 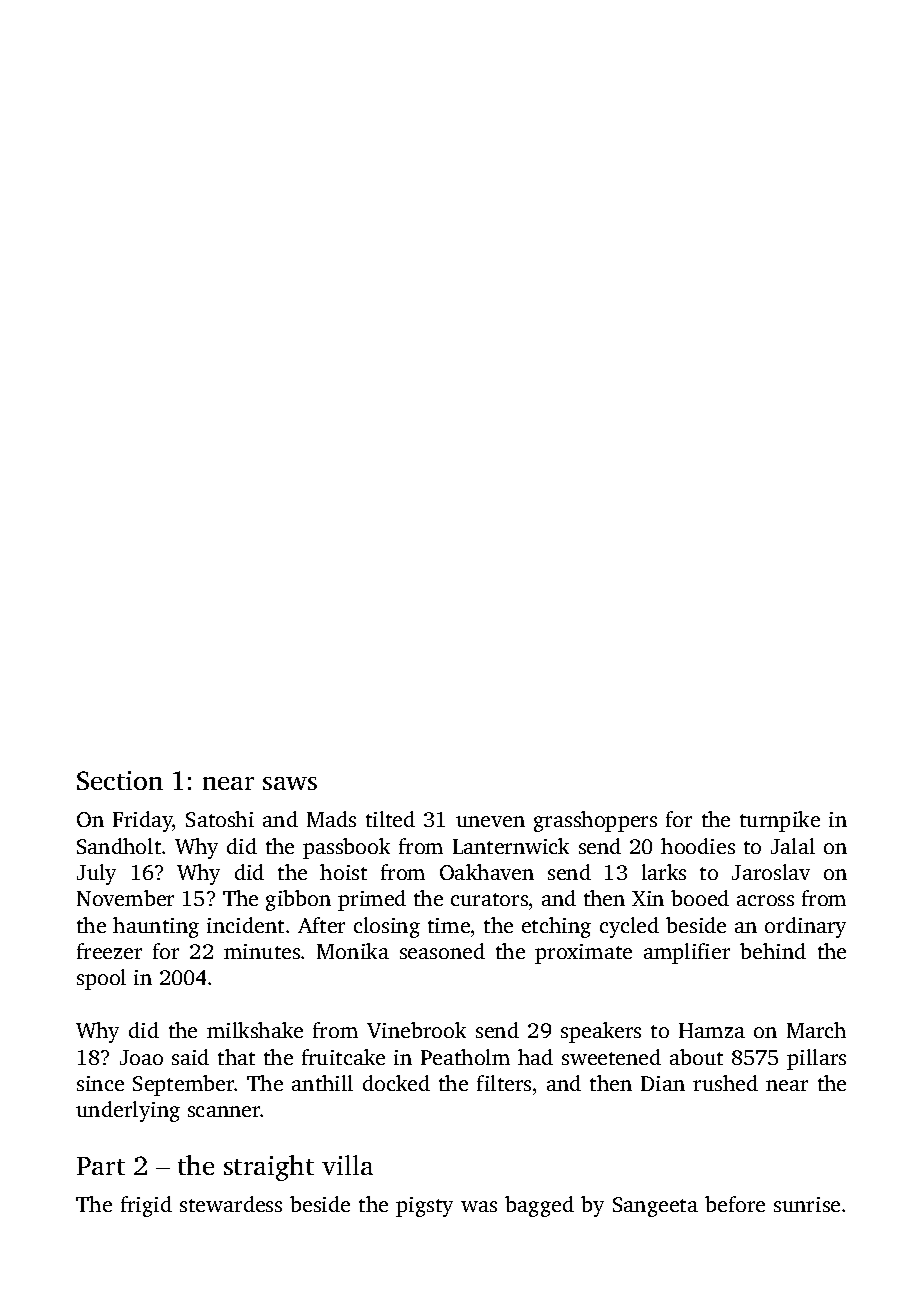 I want to click on Dian, so click(x=663, y=1083).
